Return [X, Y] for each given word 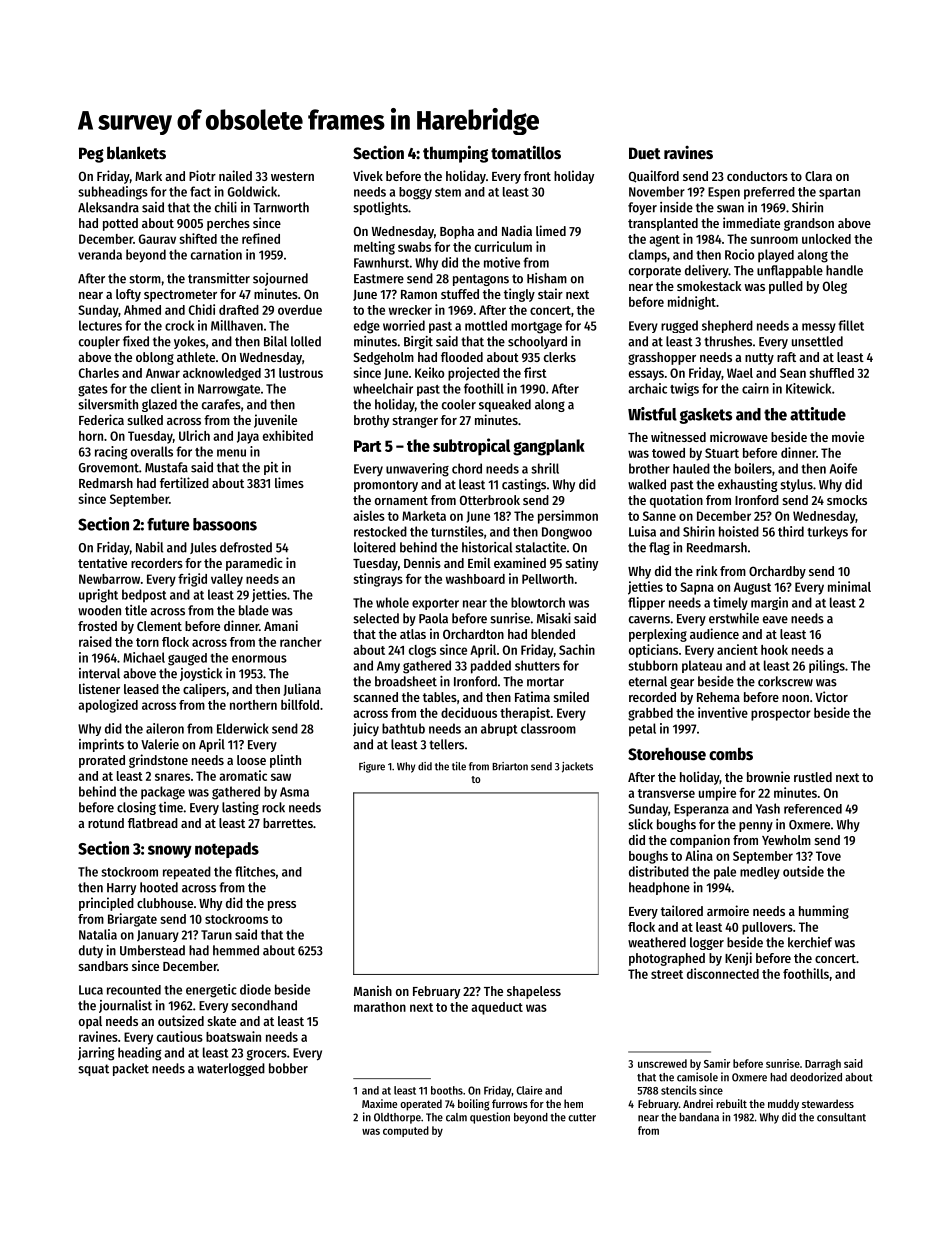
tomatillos [526, 152]
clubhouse [165, 903]
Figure [372, 767]
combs [731, 754]
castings [524, 485]
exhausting [747, 485]
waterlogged [231, 1069]
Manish [373, 990]
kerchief [810, 942]
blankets [136, 153]
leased [141, 689]
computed [406, 1131]
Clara [818, 176]
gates [93, 391]
